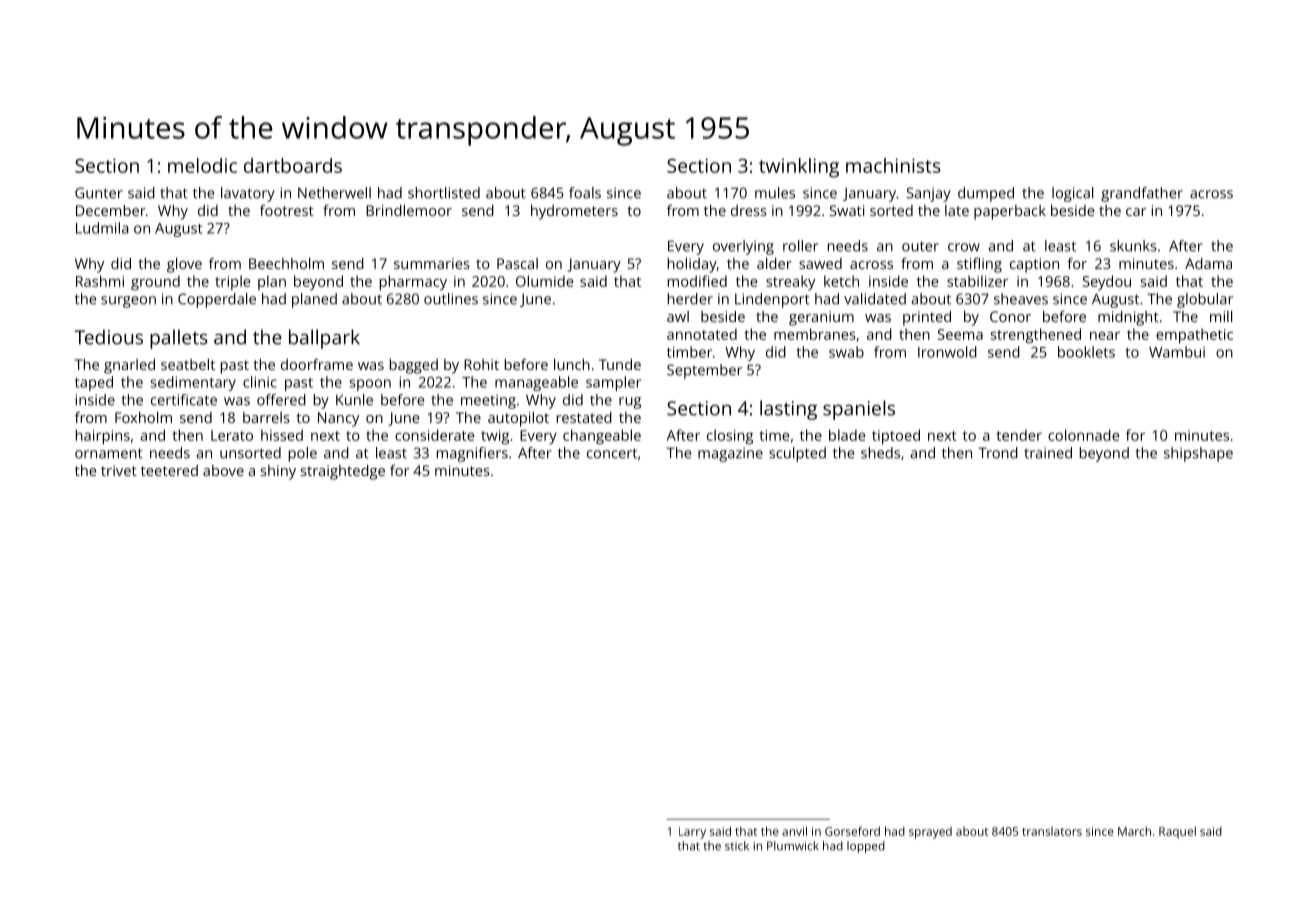  Describe the element at coordinates (794, 831) in the document. I see `anvil` at that location.
